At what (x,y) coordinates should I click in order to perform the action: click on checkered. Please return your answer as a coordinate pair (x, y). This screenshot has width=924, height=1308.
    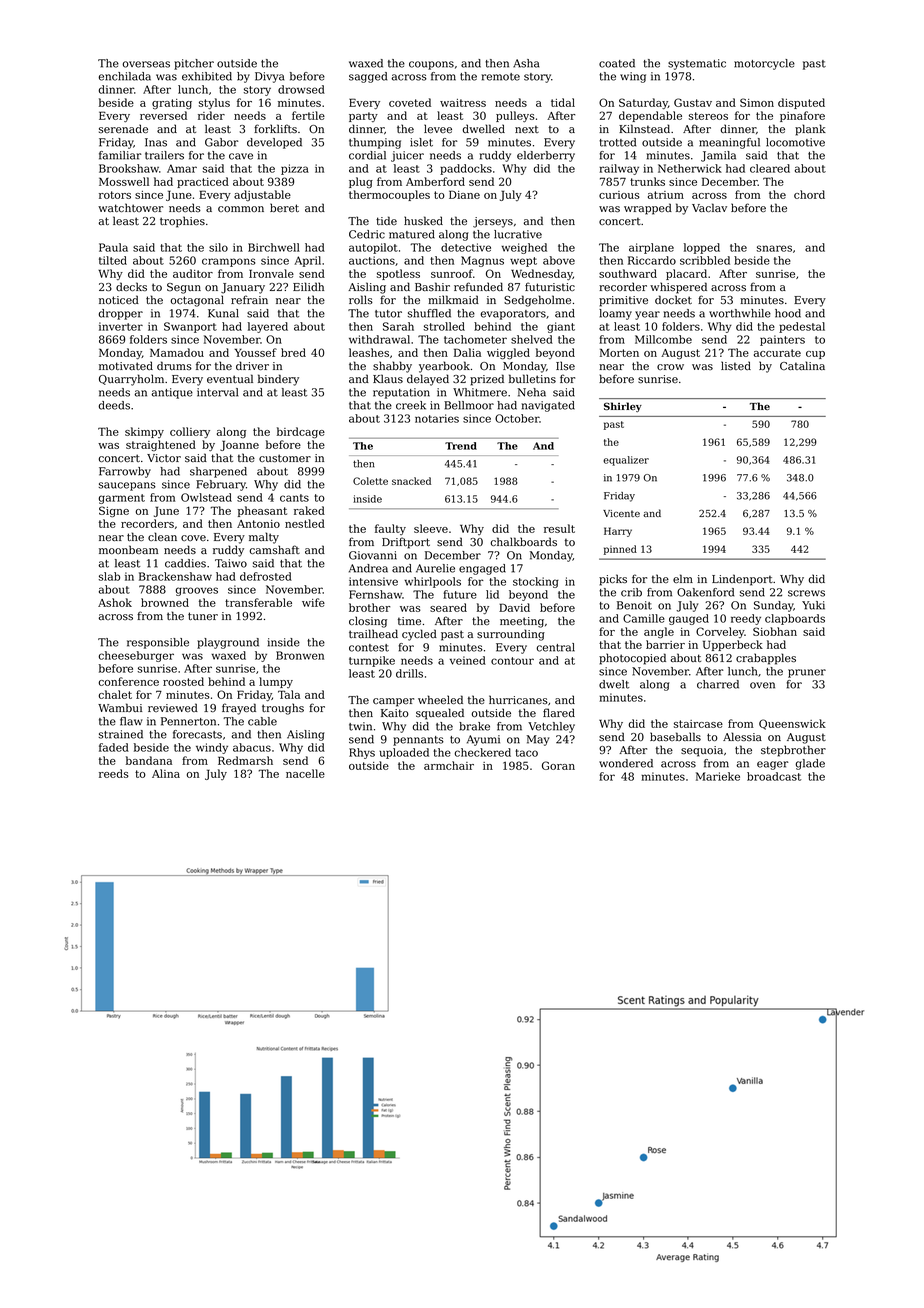
    Looking at the image, I should click on (482, 752).
